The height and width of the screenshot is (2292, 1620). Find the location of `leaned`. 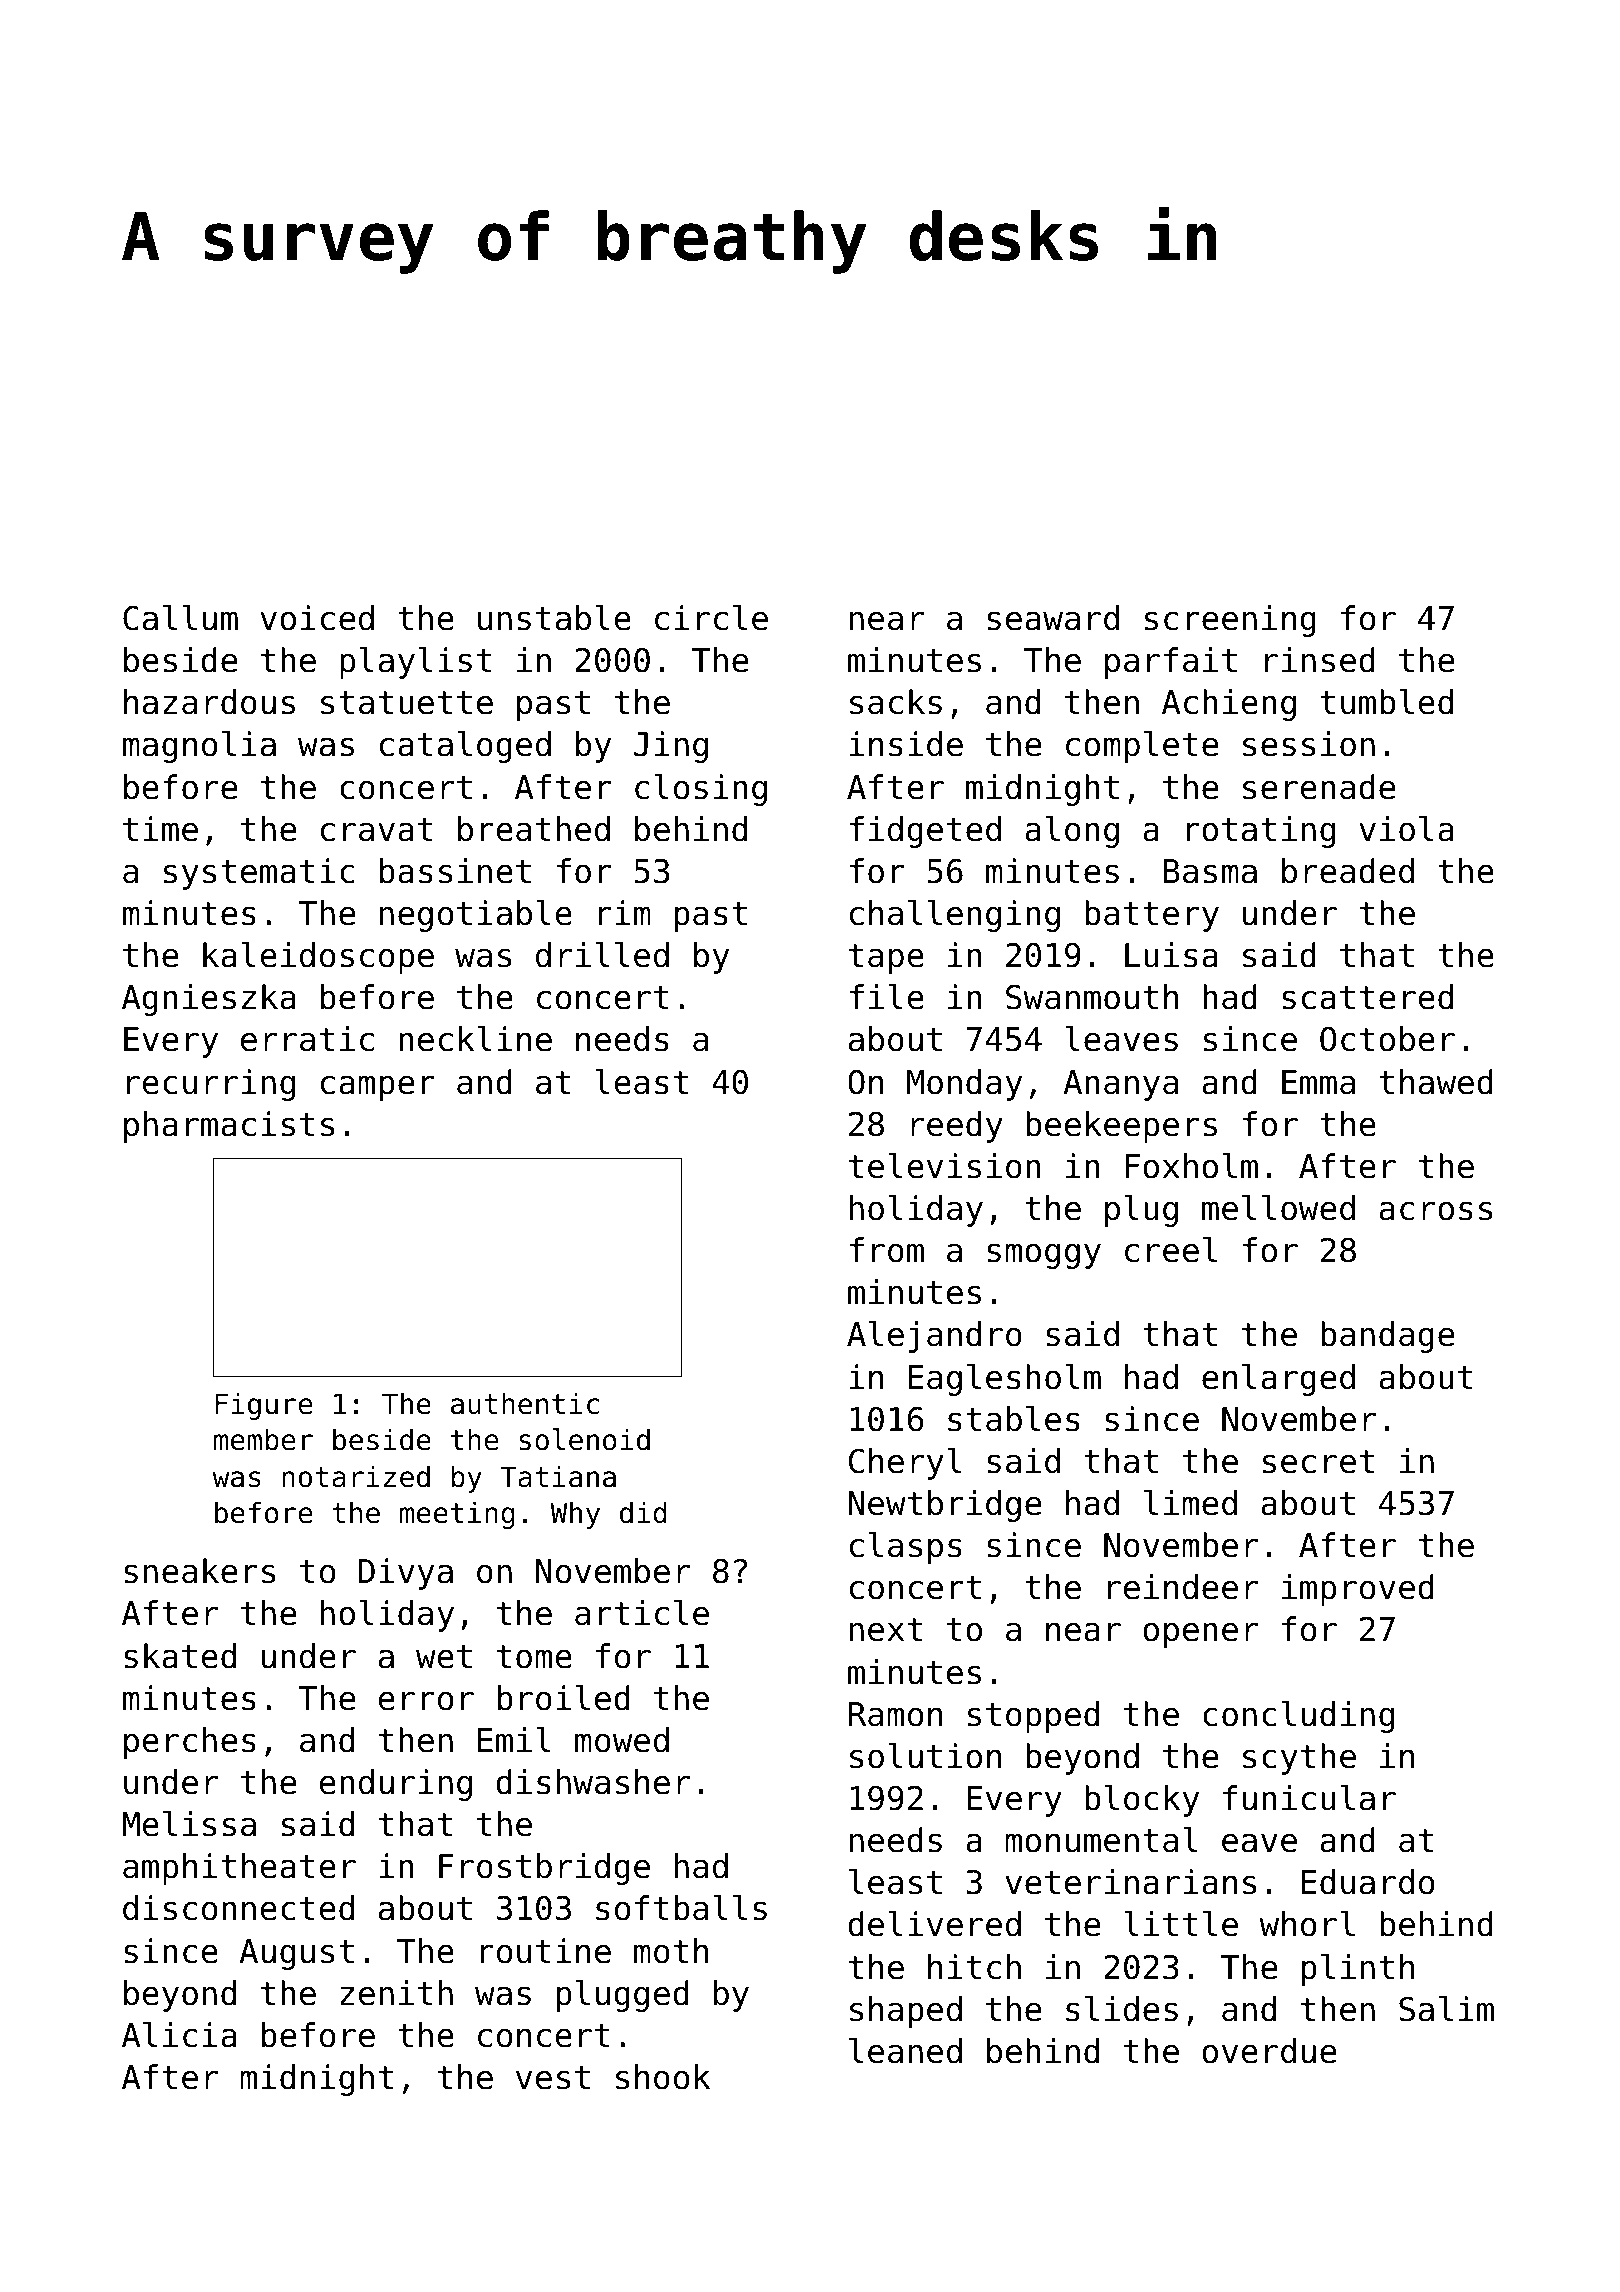

leaned is located at coordinates (905, 2051).
